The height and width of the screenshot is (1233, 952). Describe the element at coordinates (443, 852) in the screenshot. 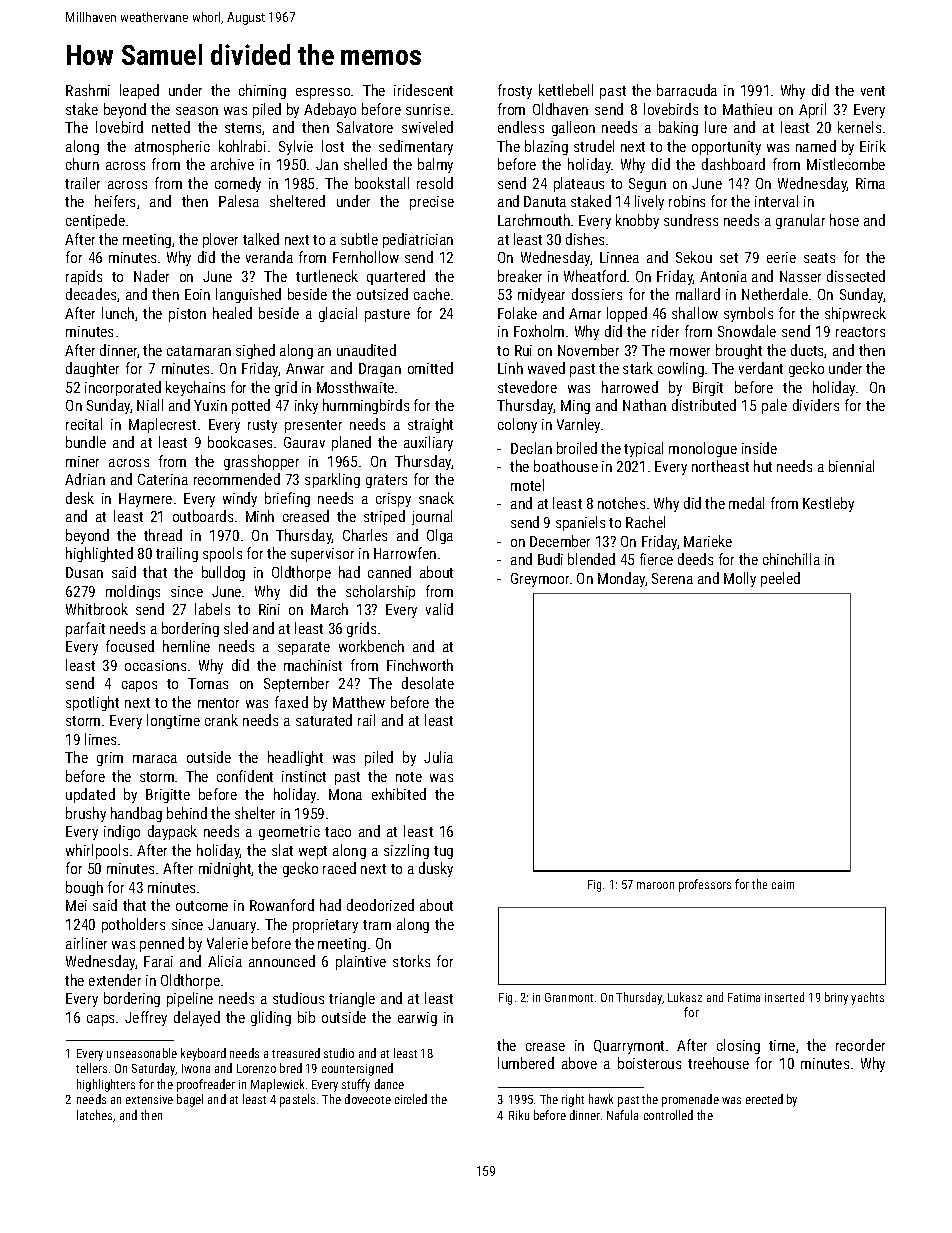

I see `tug` at that location.
